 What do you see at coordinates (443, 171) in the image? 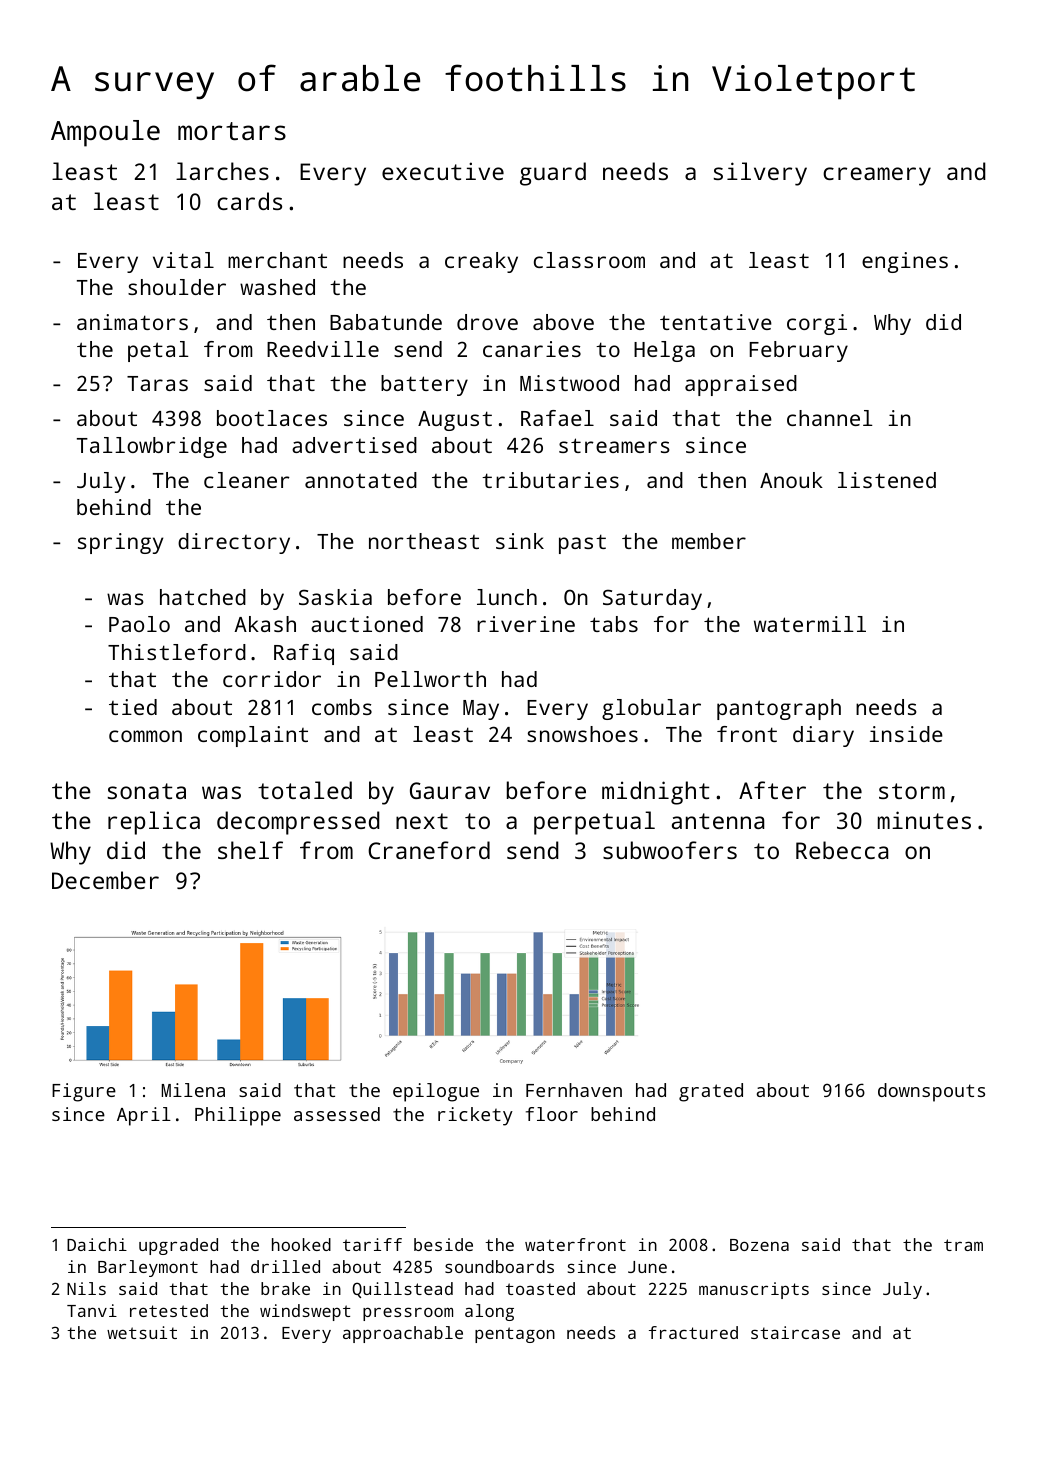
I see `executive` at bounding box center [443, 171].
